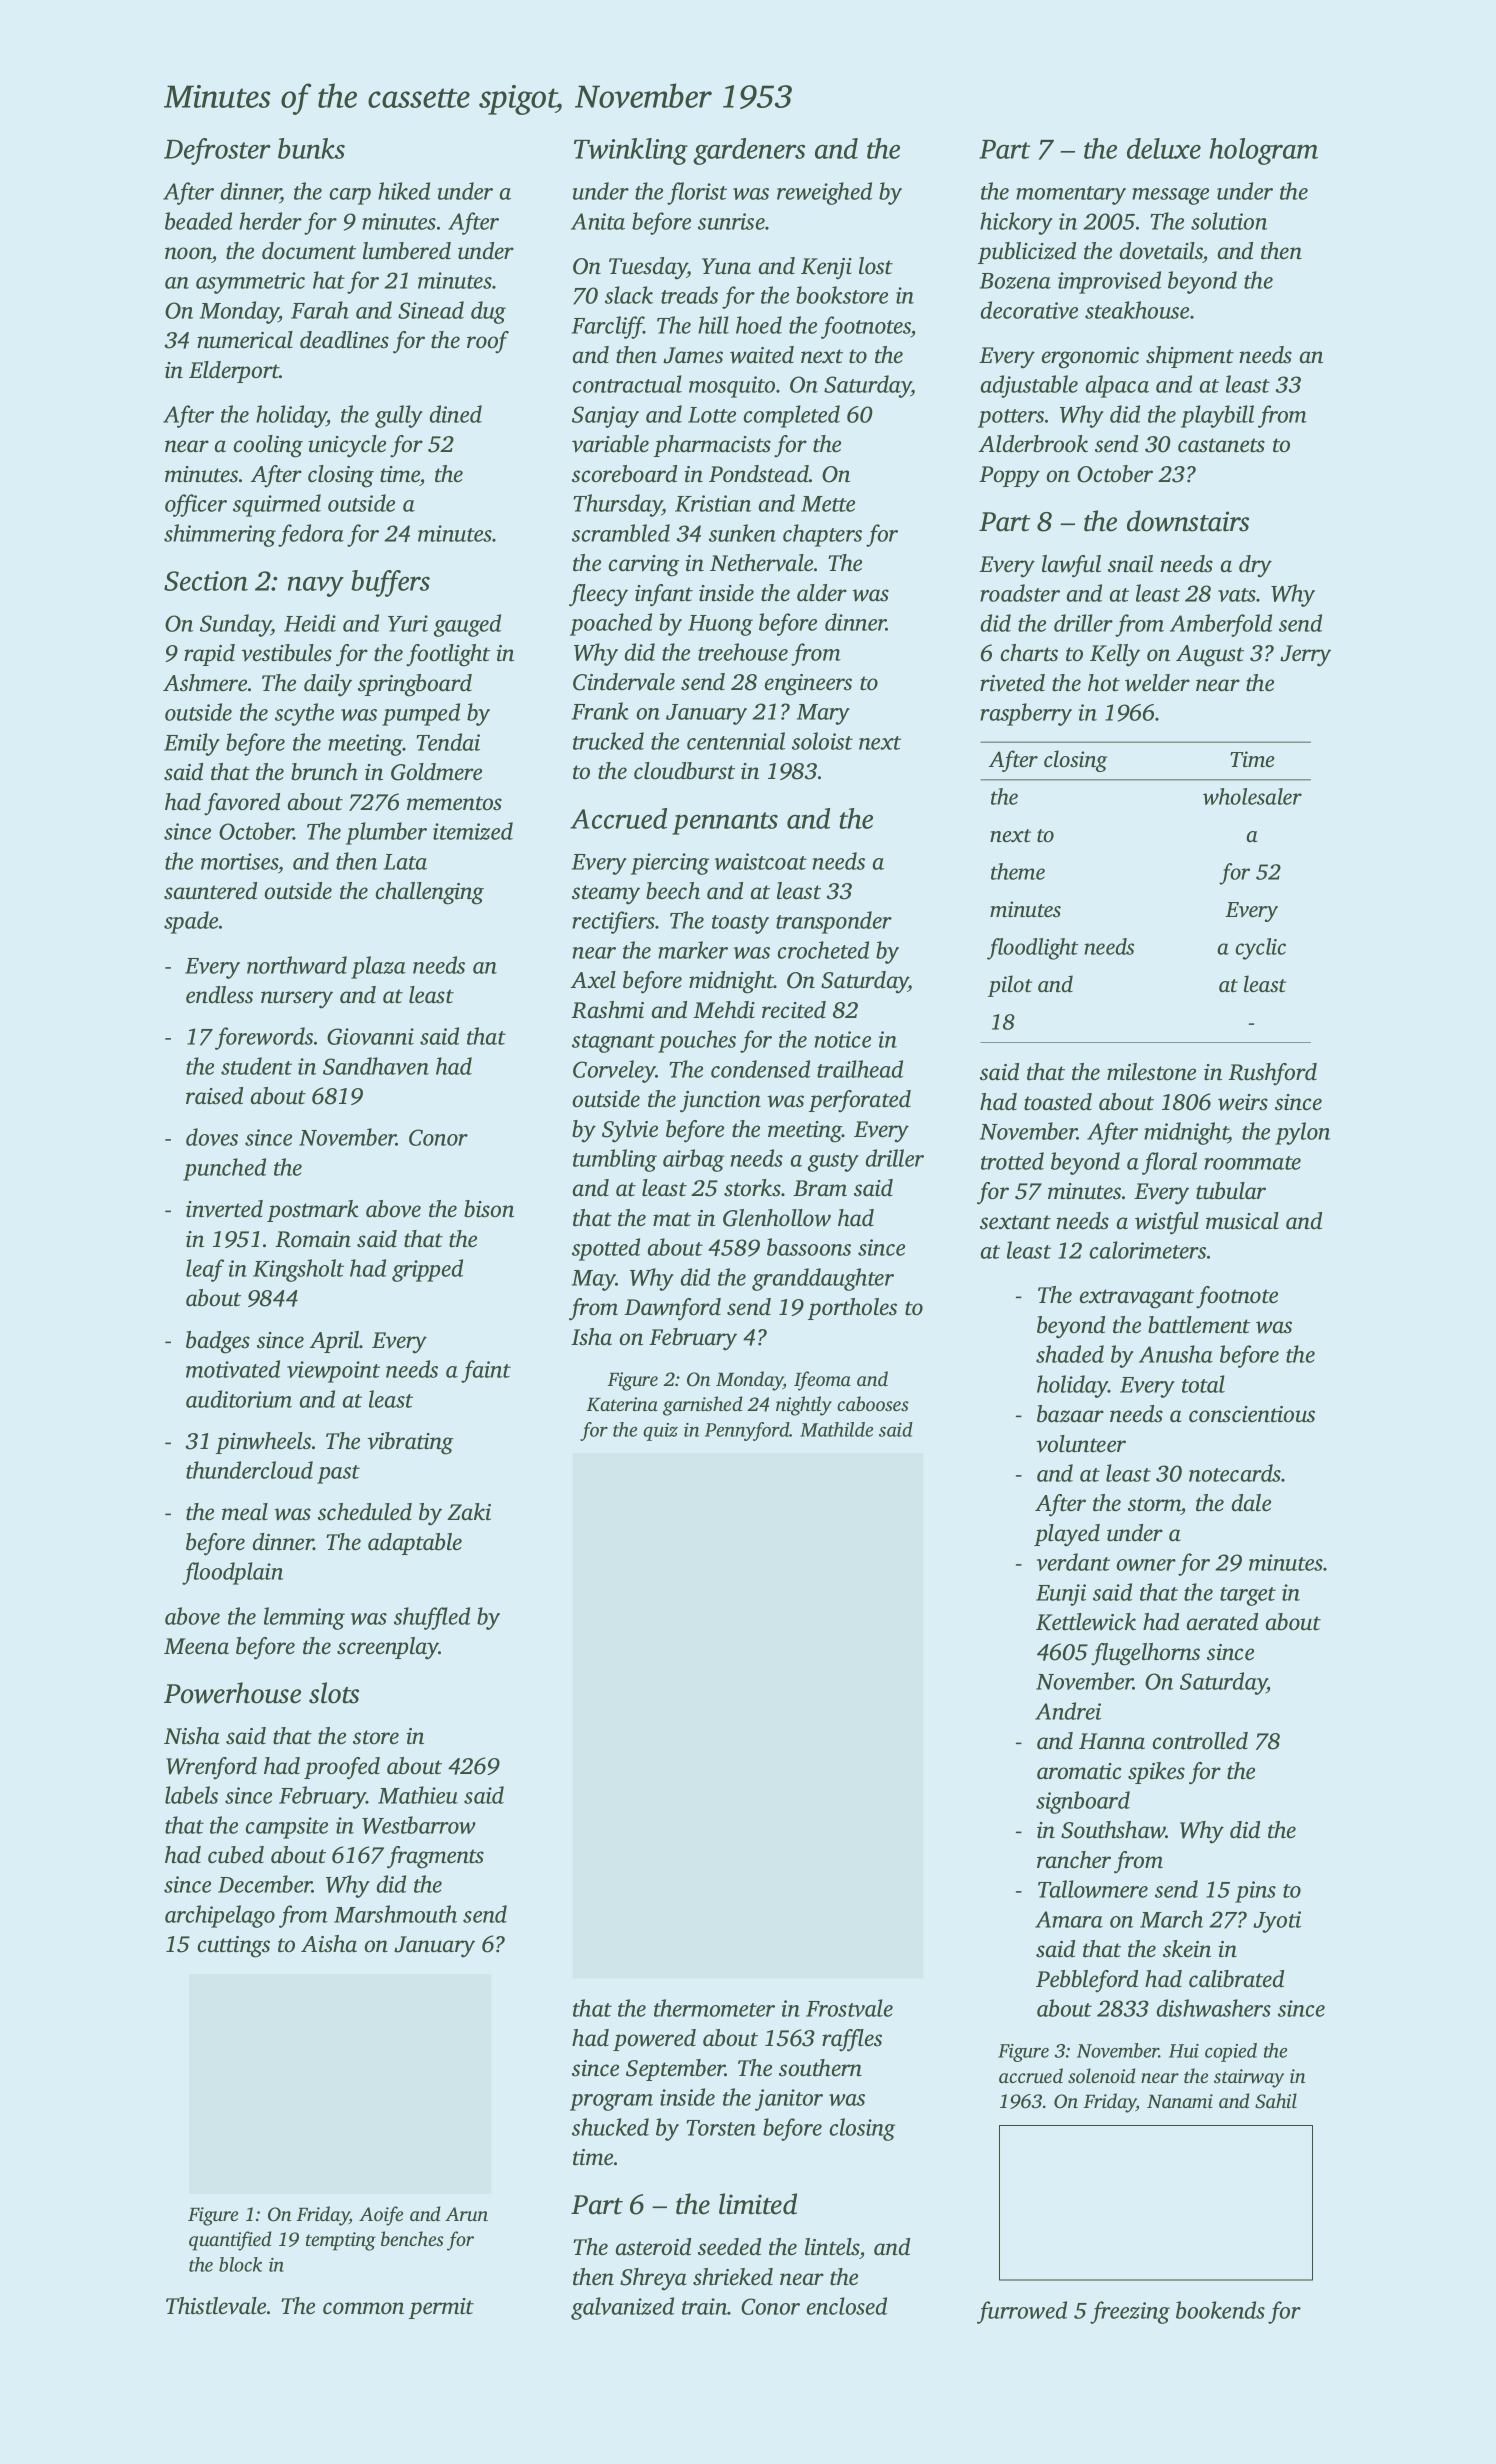  I want to click on thermometer, so click(714, 2008).
